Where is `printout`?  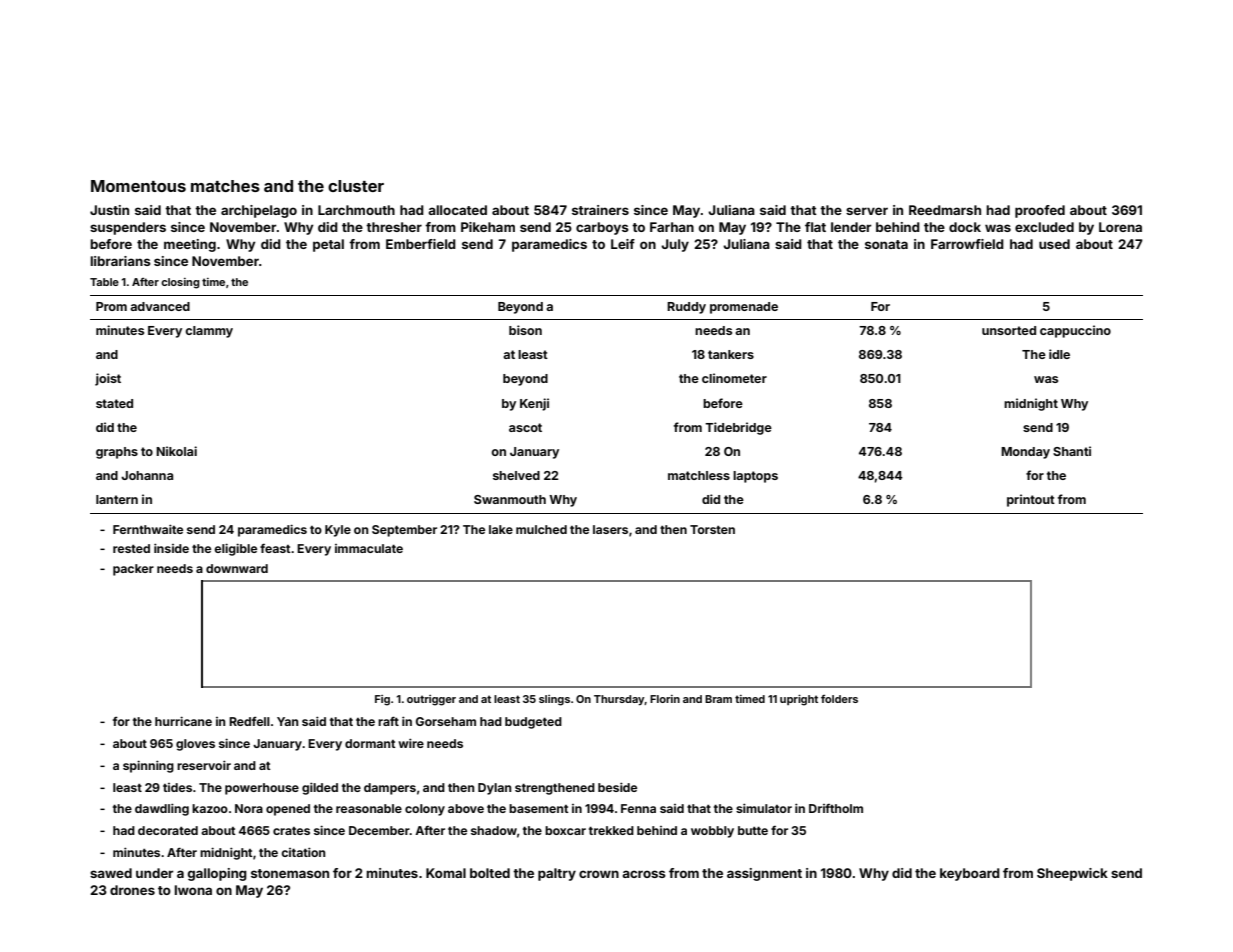 printout is located at coordinates (1031, 500).
